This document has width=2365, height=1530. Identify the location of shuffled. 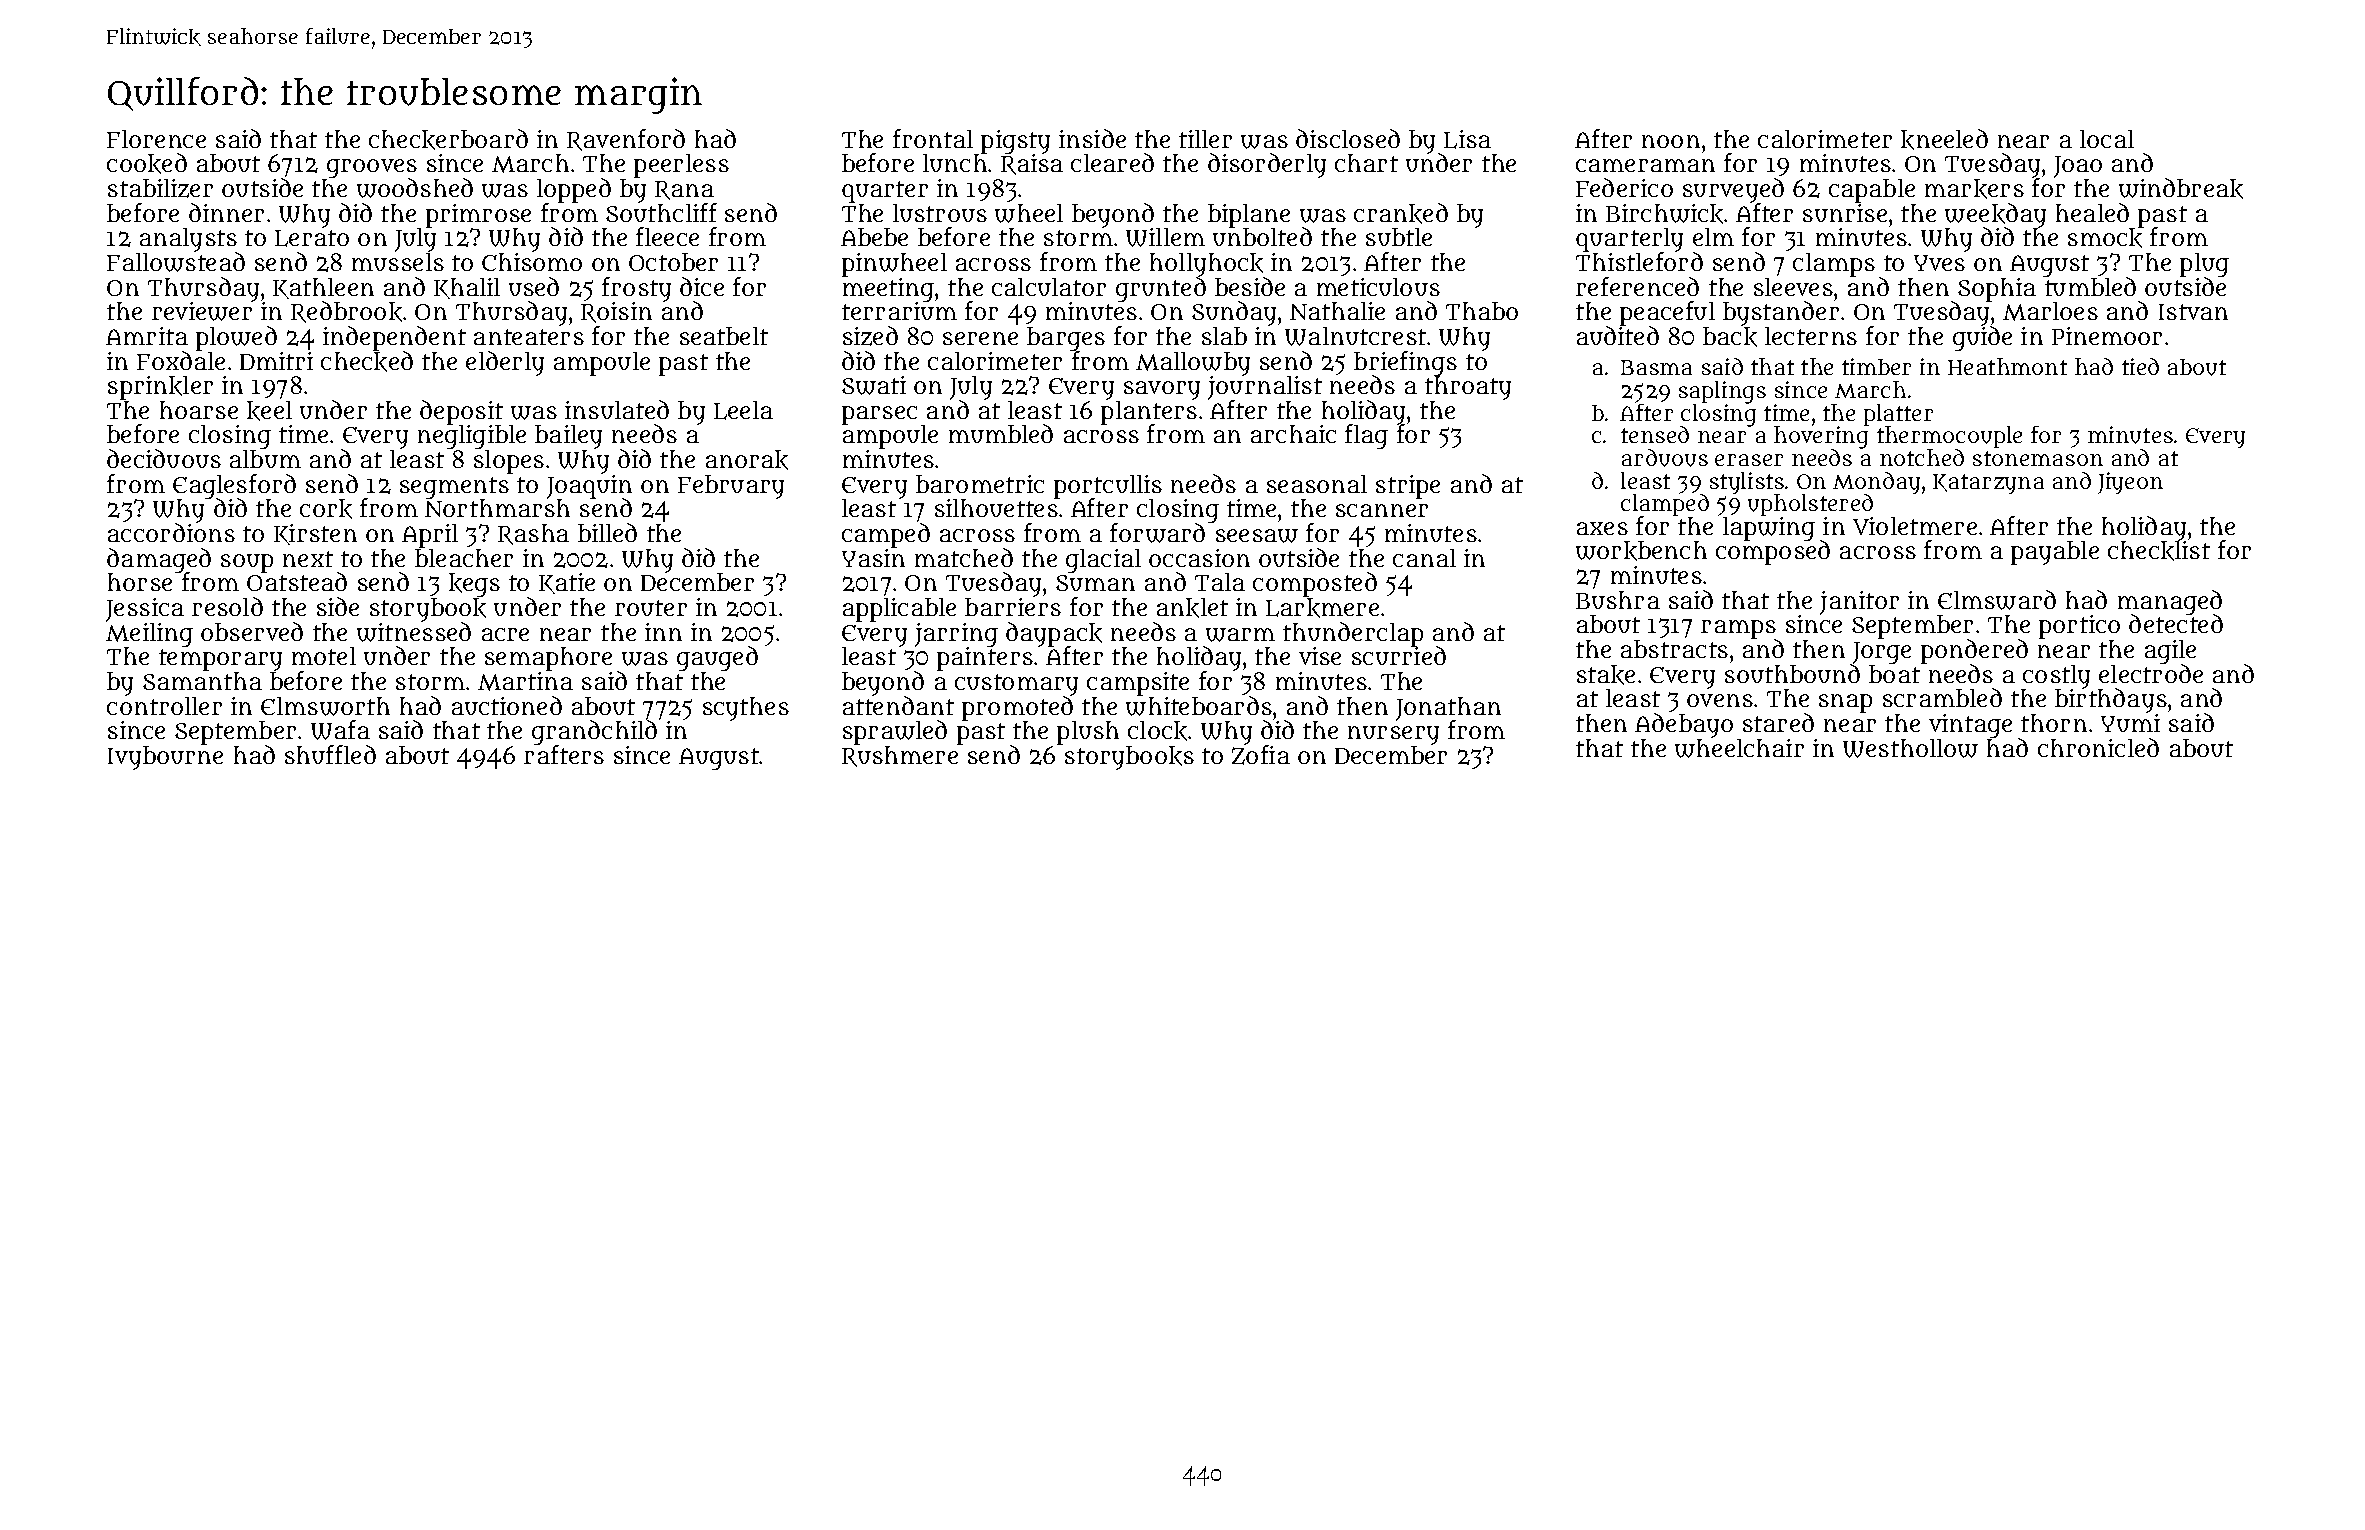
(330, 754).
